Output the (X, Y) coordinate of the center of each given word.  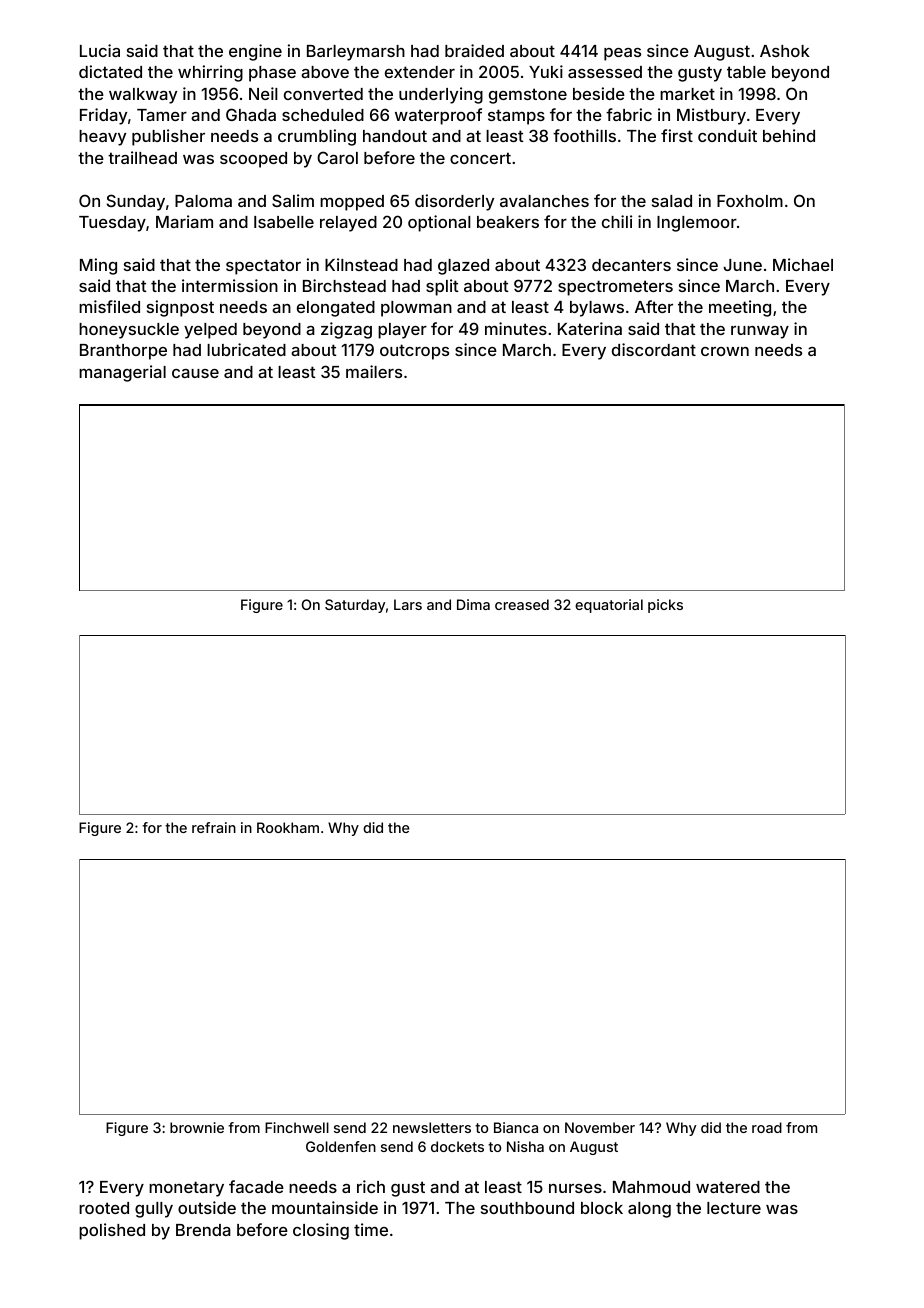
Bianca (516, 1127)
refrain (214, 827)
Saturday (355, 606)
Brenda (203, 1230)
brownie (197, 1127)
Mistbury (711, 116)
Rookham (288, 827)
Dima (473, 604)
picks (665, 606)
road (767, 1127)
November (600, 1127)
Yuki (546, 71)
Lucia (100, 50)
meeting (740, 308)
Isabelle (284, 222)
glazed (463, 267)
